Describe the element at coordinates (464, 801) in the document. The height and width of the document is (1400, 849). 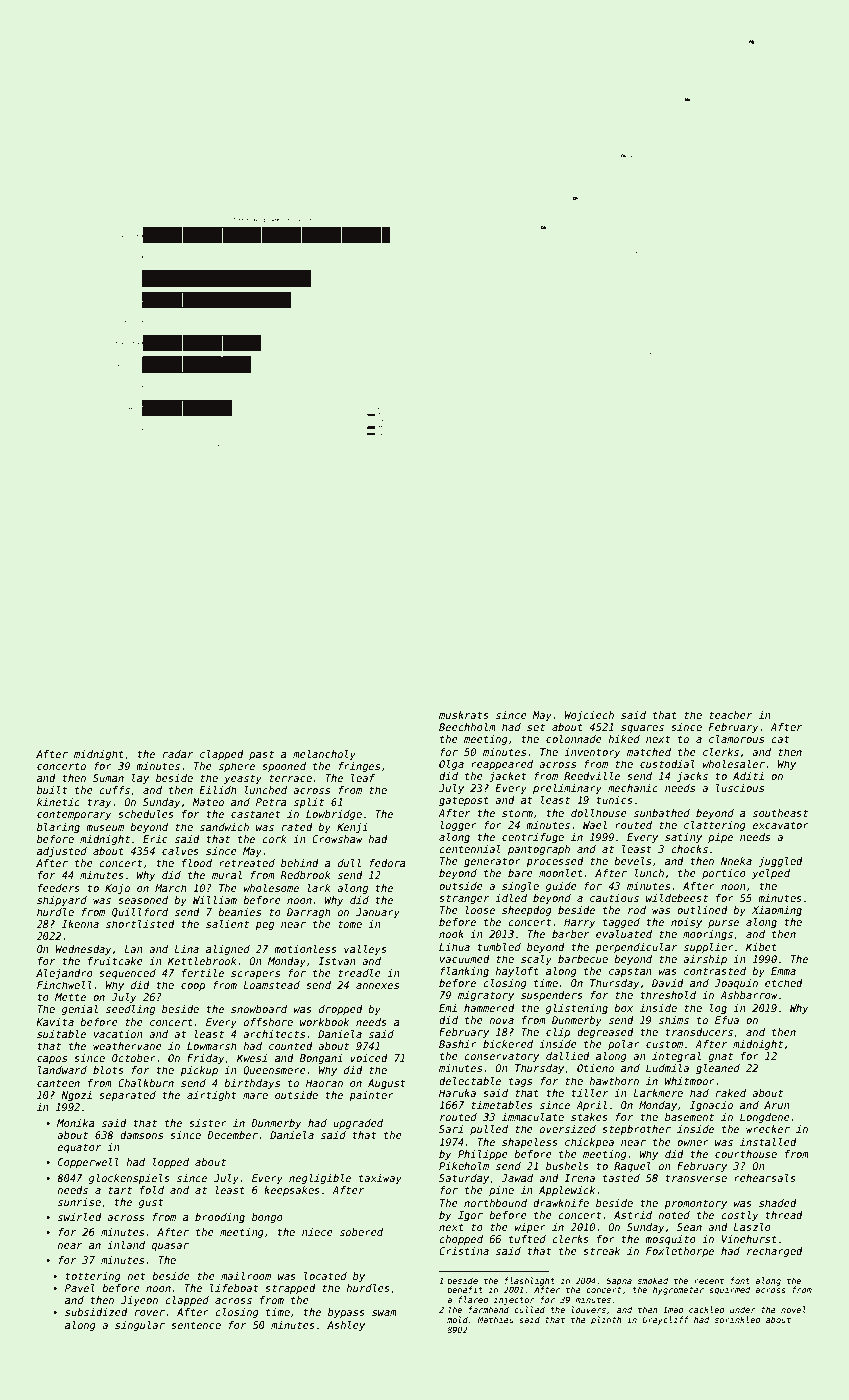
I see `gatepost` at that location.
